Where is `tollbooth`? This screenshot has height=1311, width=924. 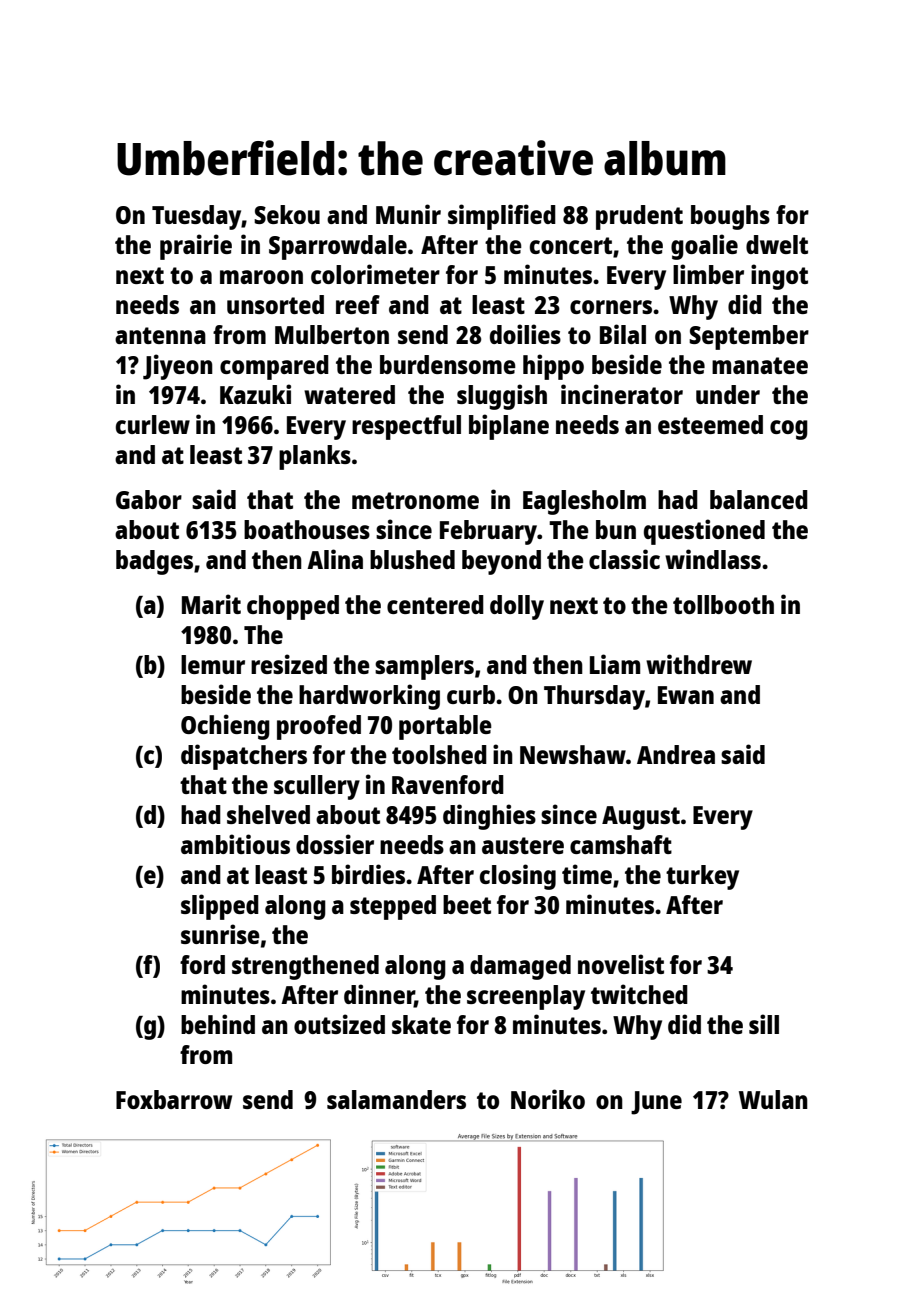
tollbooth is located at coordinates (723, 604).
